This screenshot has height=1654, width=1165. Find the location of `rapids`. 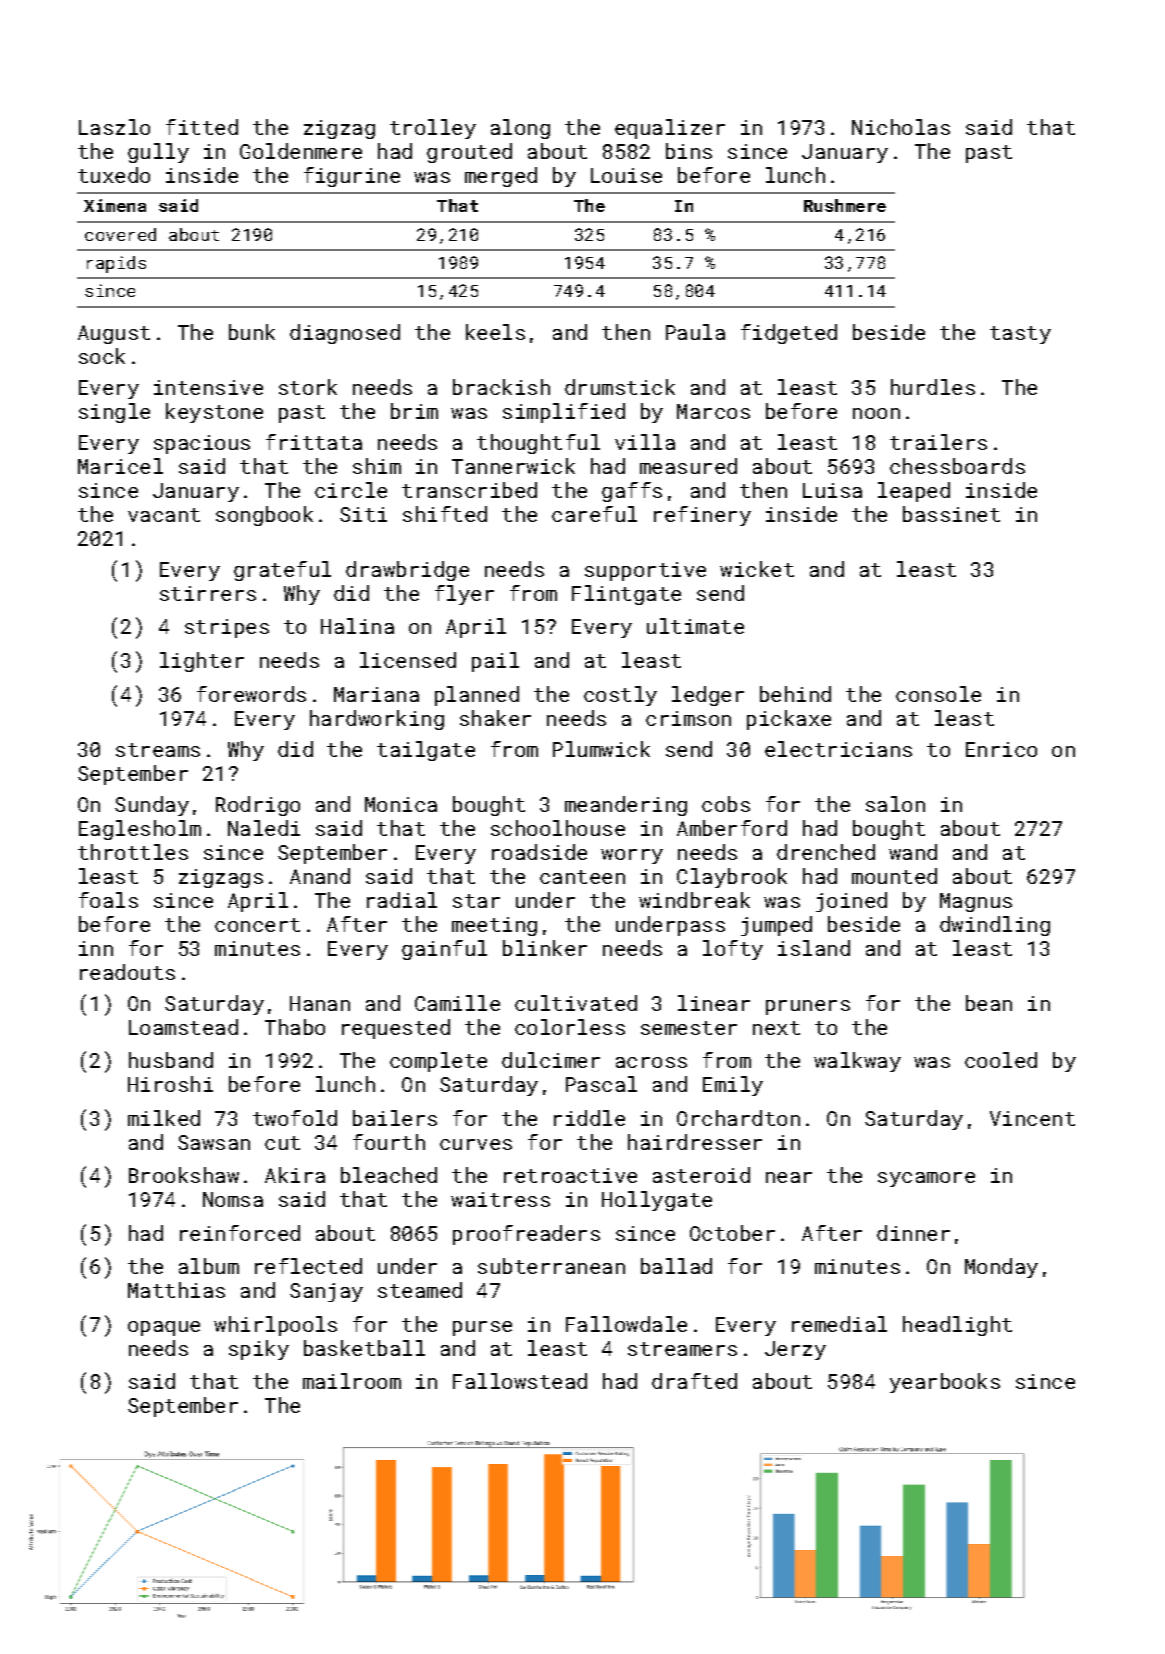

rapids is located at coordinates (116, 264).
